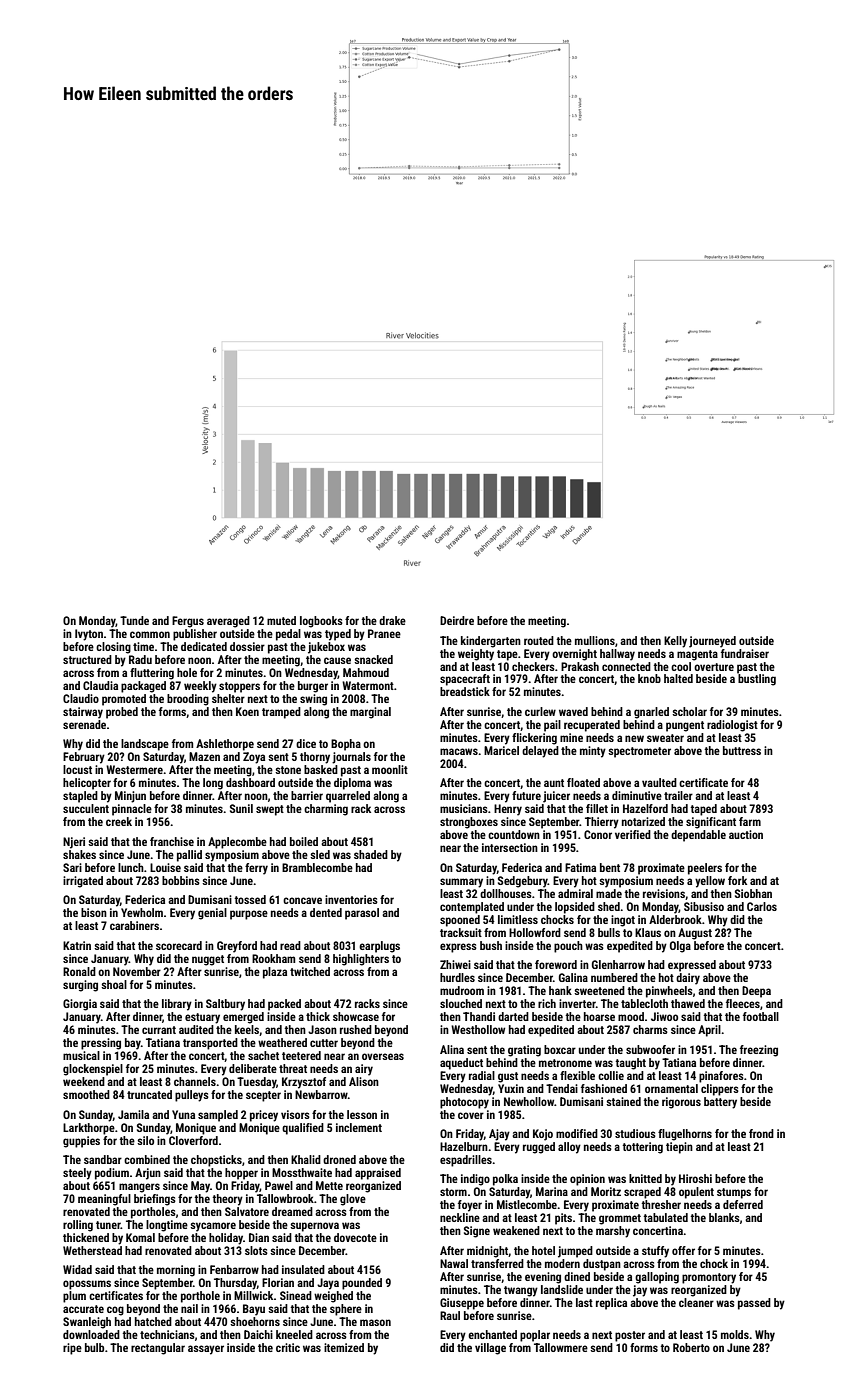 The width and height of the screenshot is (849, 1400). What do you see at coordinates (461, 1003) in the screenshot?
I see `slouched` at bounding box center [461, 1003].
